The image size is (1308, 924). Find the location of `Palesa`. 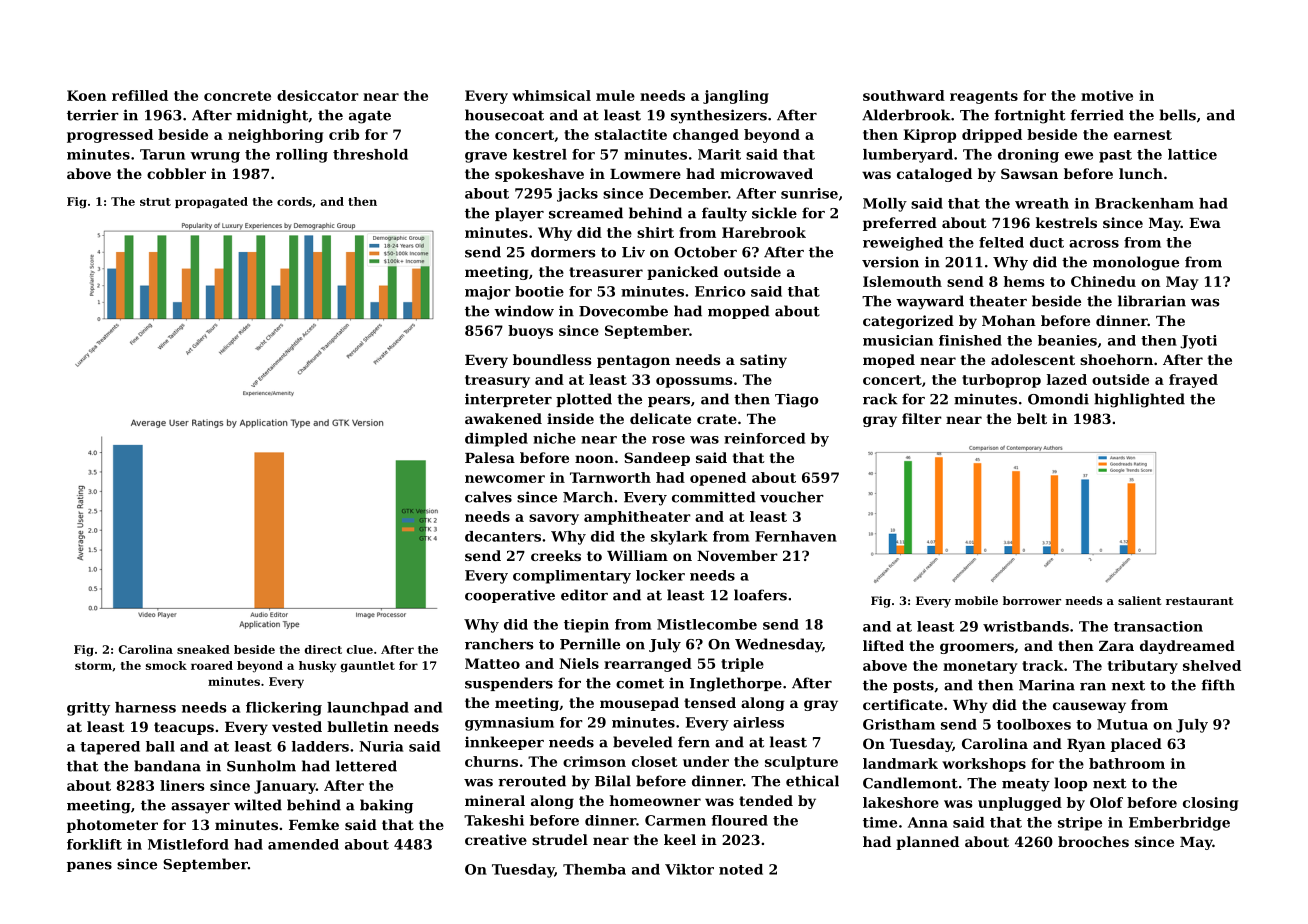

Palesa is located at coordinates (490, 457).
